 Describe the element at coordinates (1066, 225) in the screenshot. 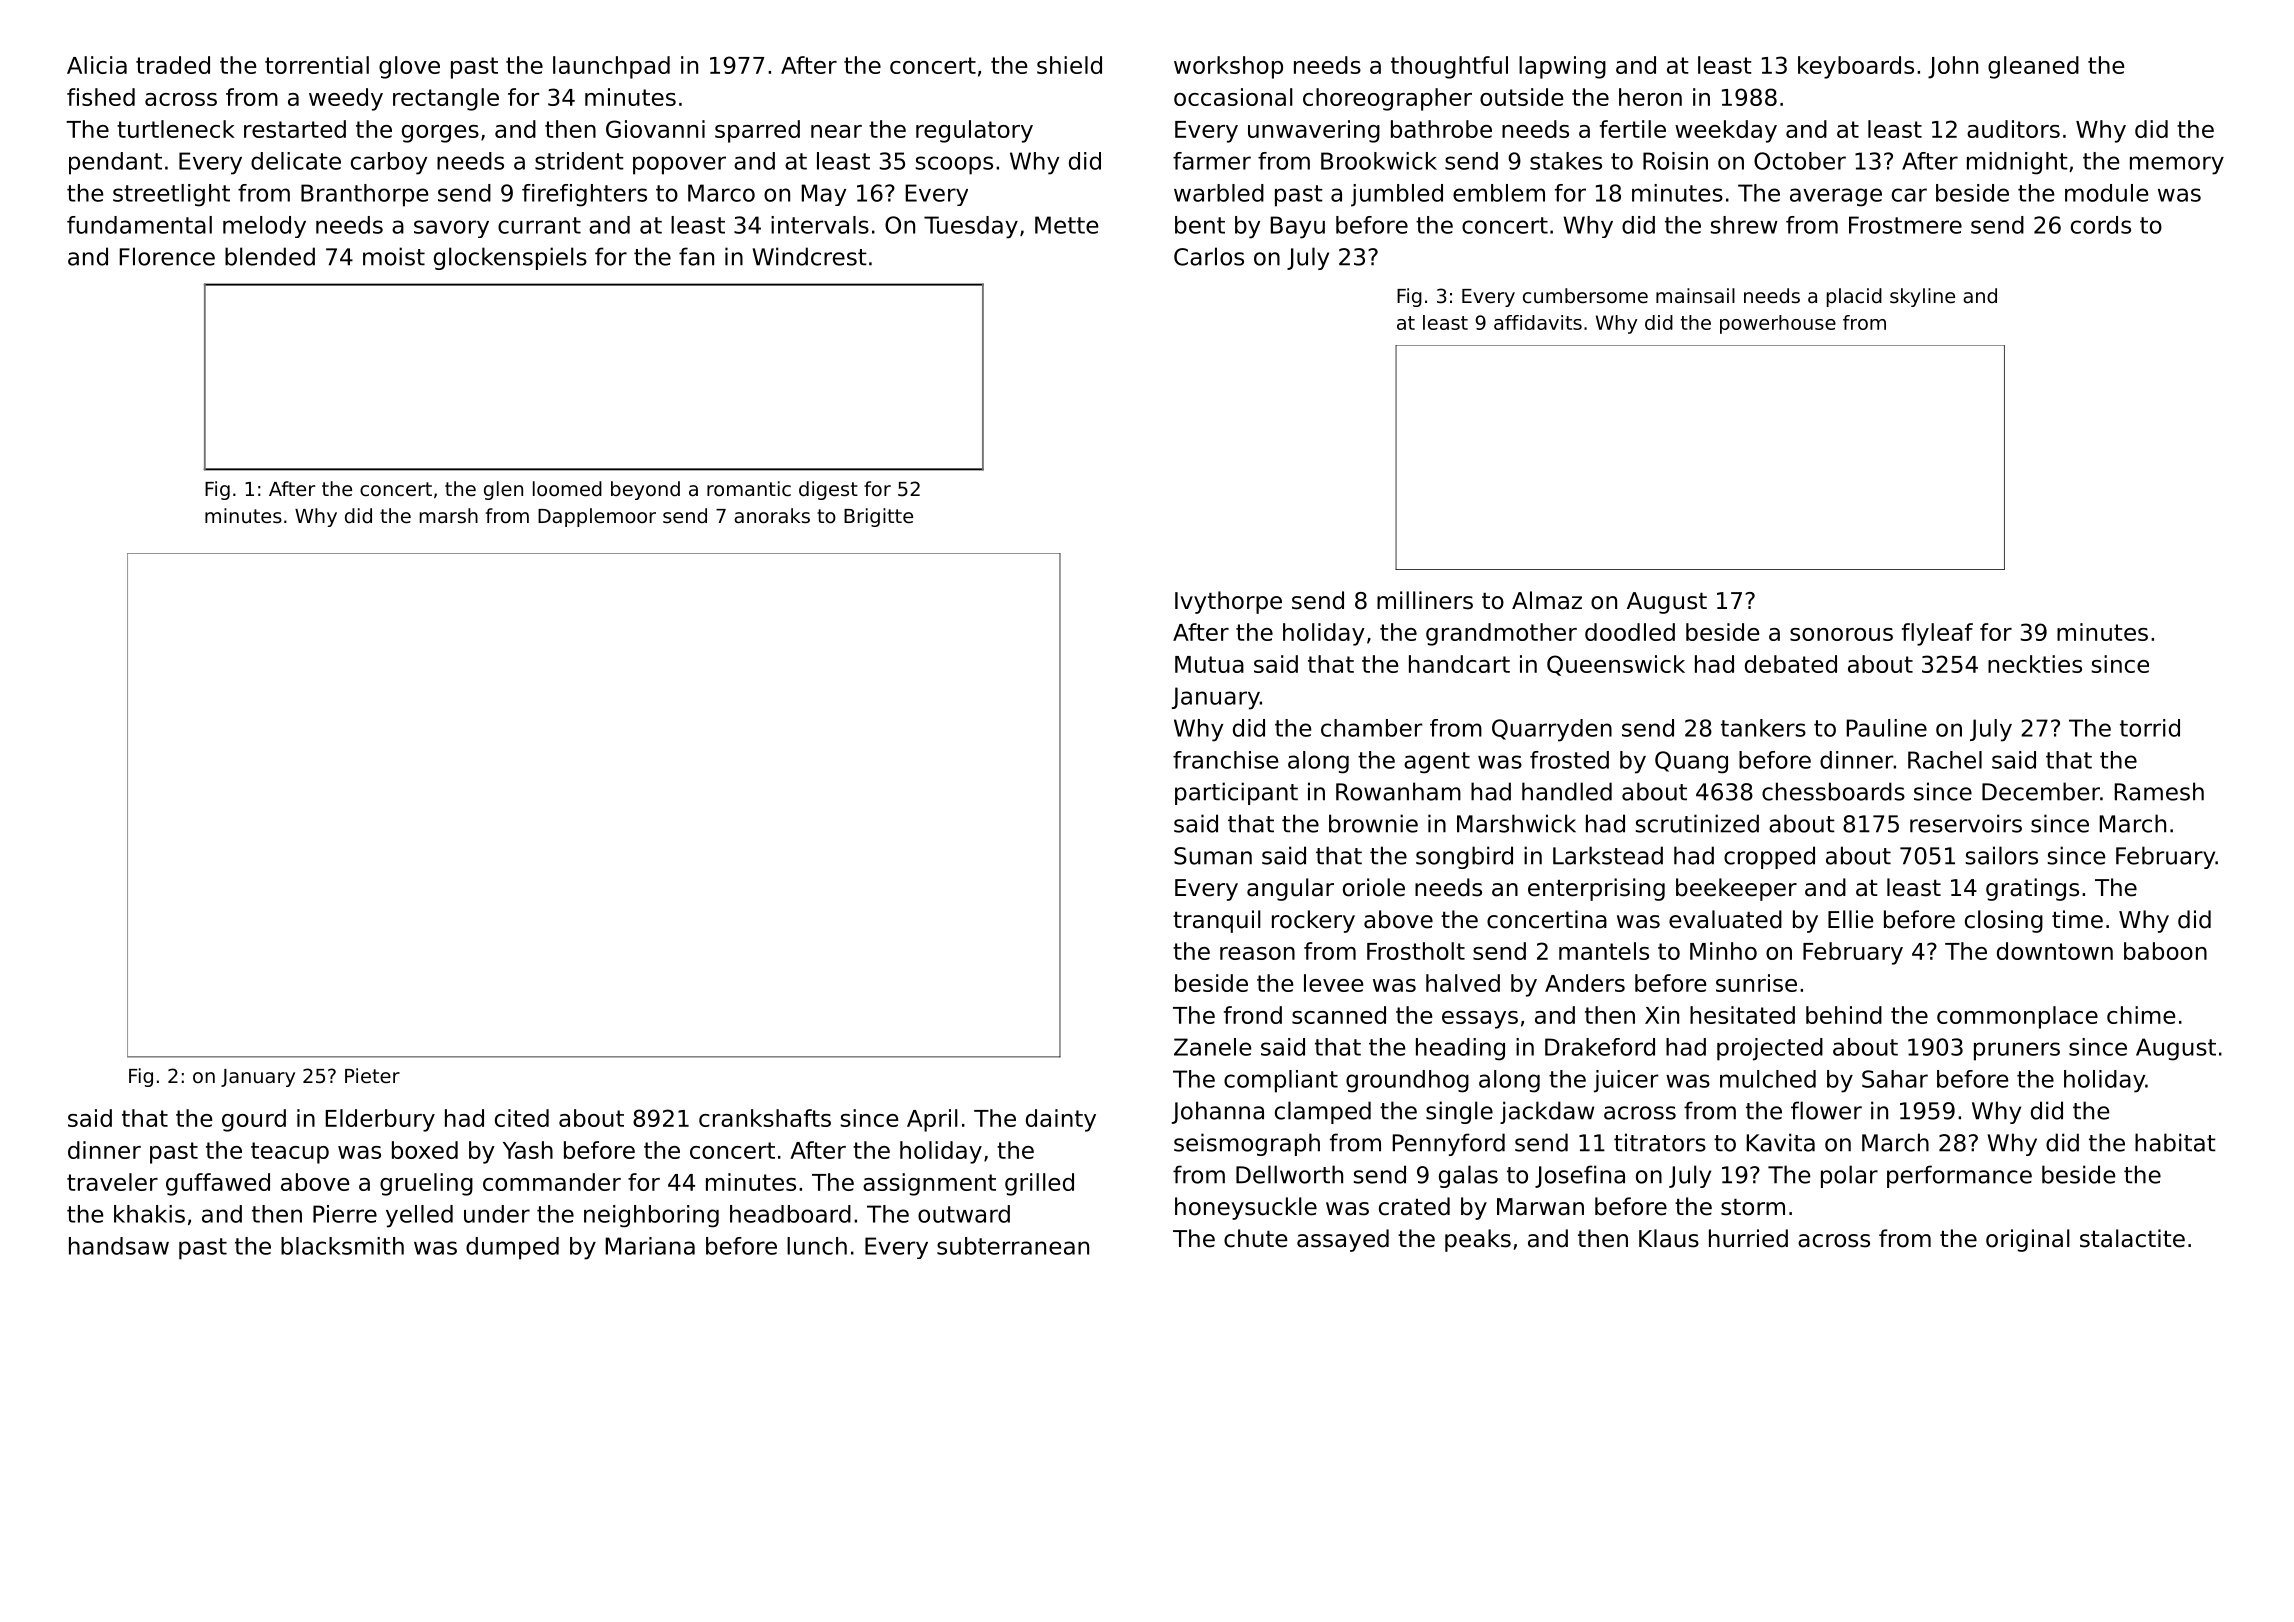

I see `Mette` at that location.
